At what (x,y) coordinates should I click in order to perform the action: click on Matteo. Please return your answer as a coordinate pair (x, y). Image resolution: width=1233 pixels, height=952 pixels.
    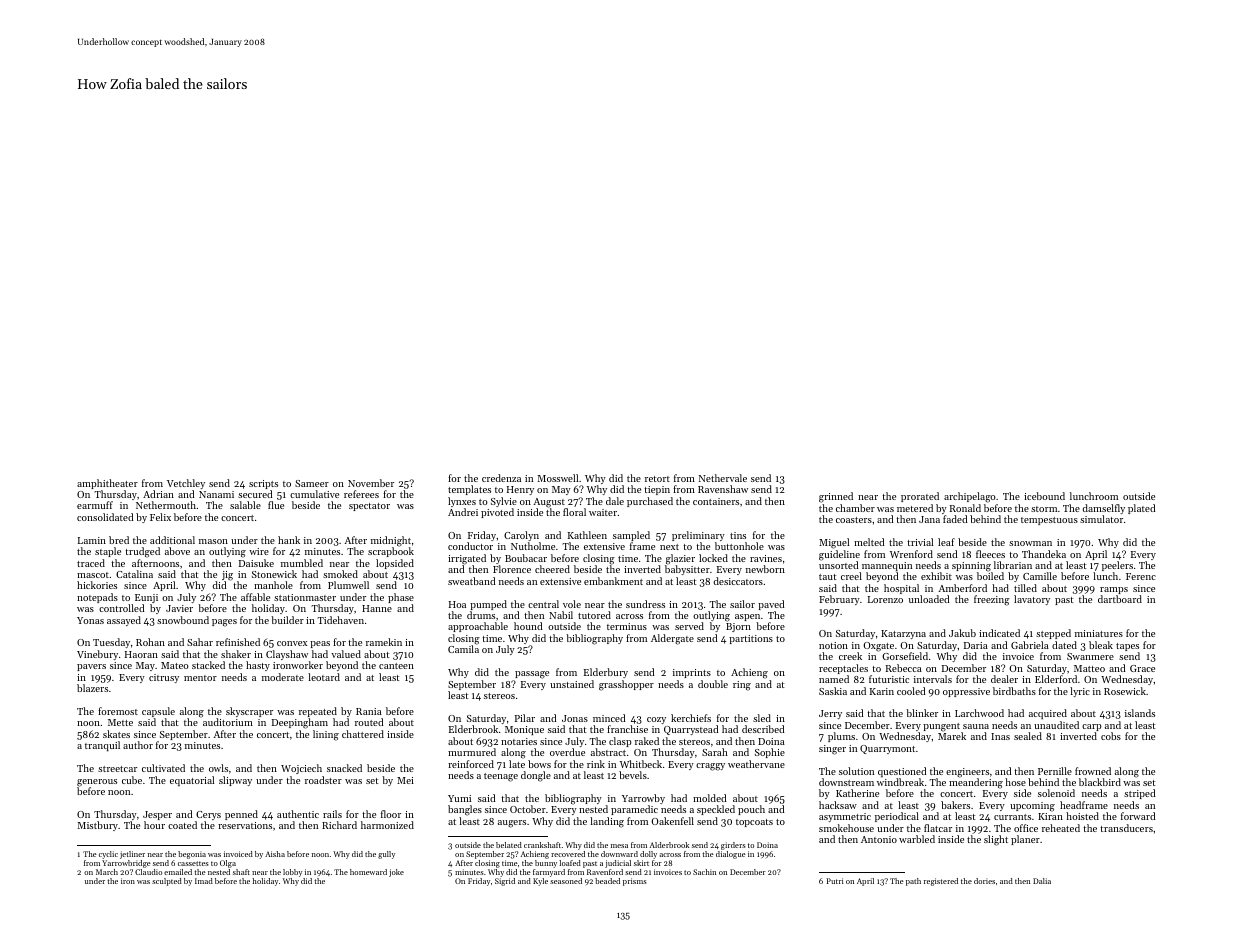
    Looking at the image, I should click on (1089, 668).
